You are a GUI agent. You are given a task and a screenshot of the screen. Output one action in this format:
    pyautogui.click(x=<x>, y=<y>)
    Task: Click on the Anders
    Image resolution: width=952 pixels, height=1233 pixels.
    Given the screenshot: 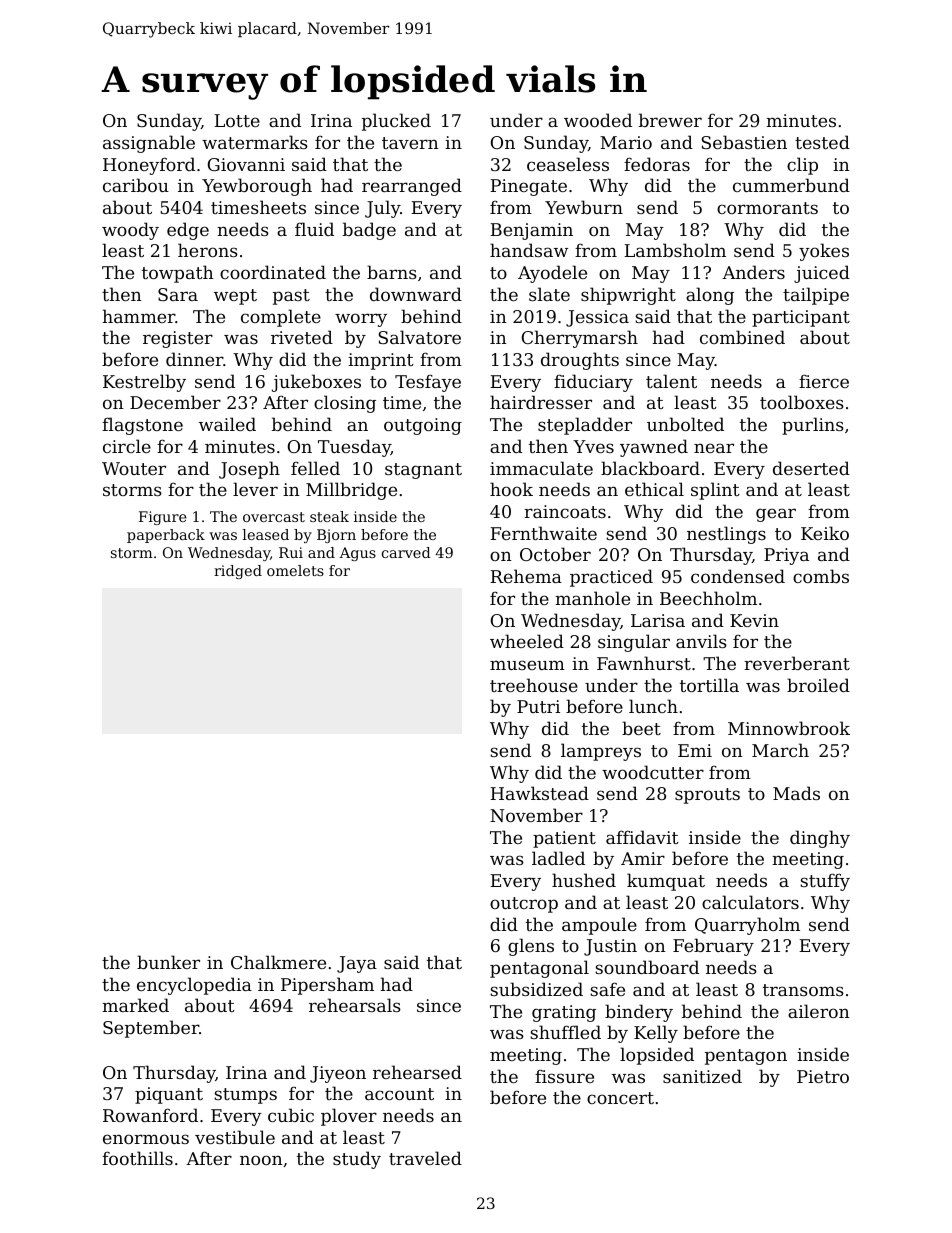 What is the action you would take?
    pyautogui.click(x=753, y=272)
